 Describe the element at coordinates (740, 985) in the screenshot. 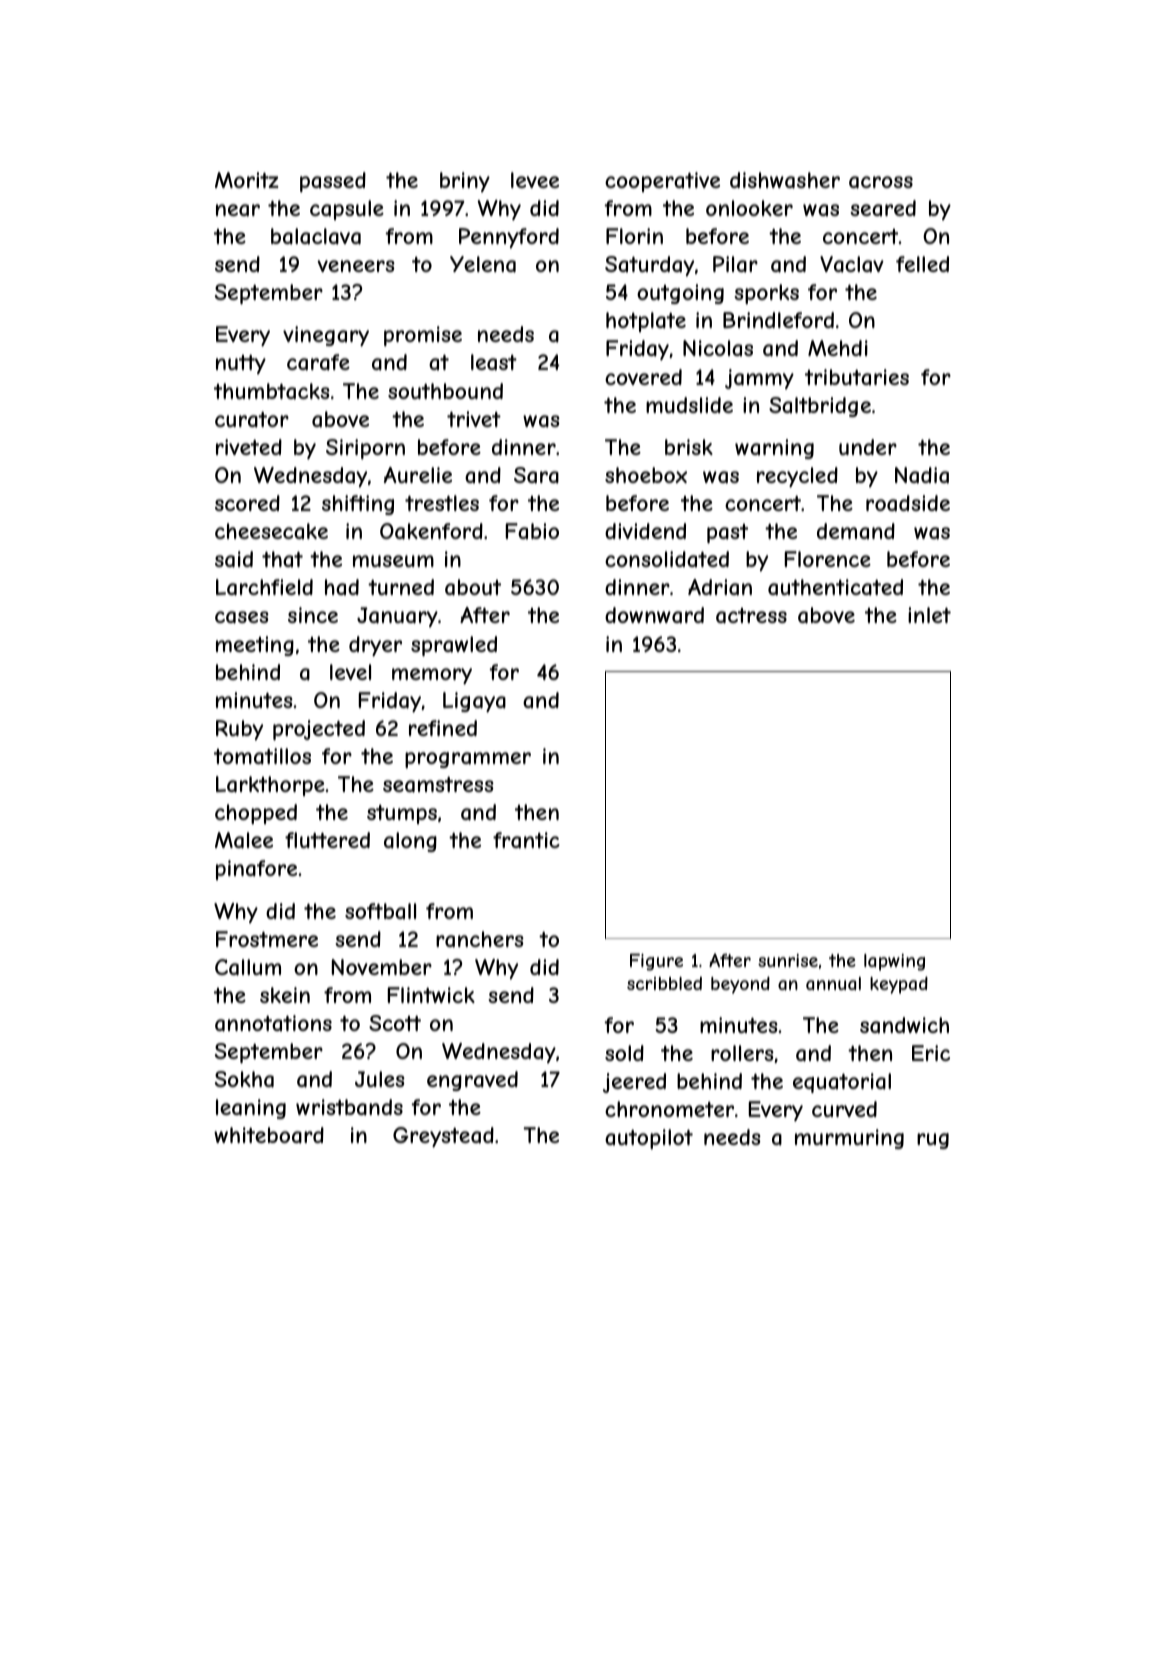

I see `beyond` at that location.
